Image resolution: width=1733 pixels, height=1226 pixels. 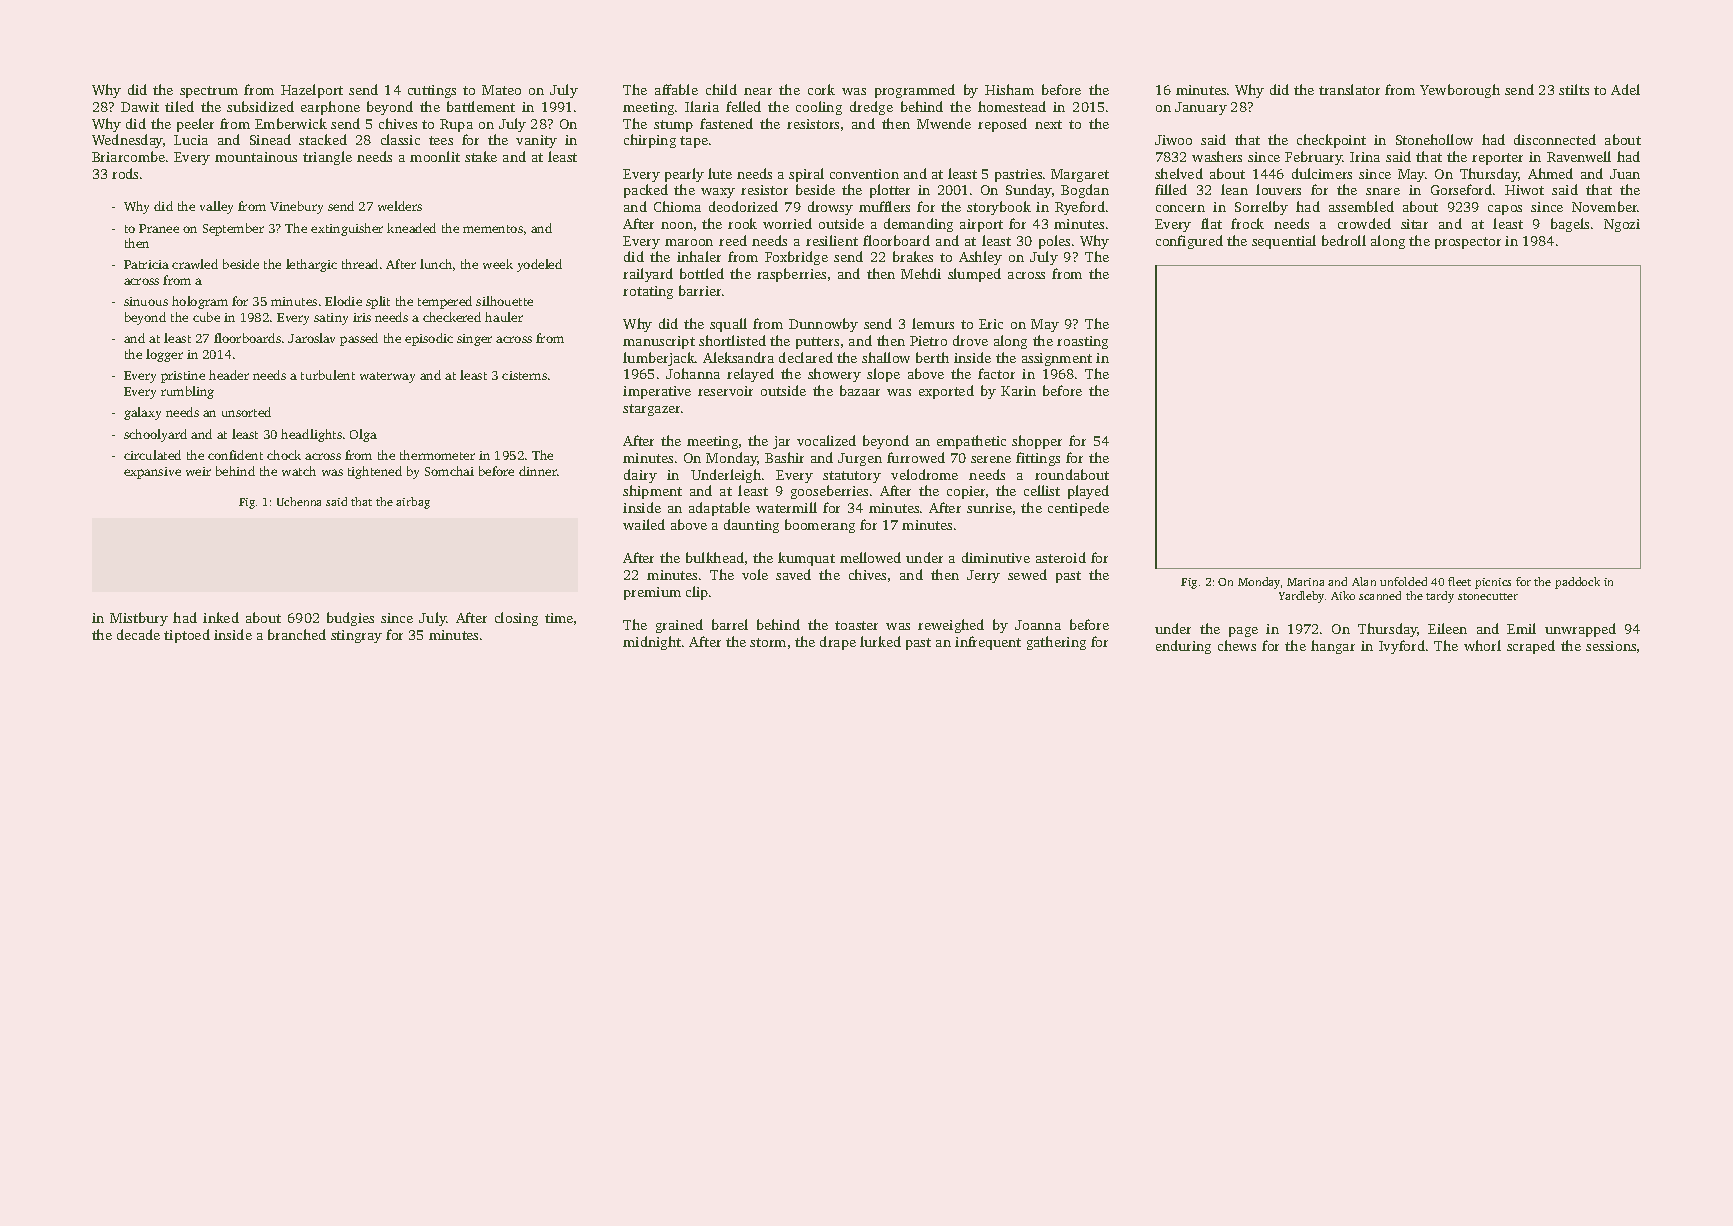 What do you see at coordinates (883, 375) in the screenshot?
I see `slope` at bounding box center [883, 375].
